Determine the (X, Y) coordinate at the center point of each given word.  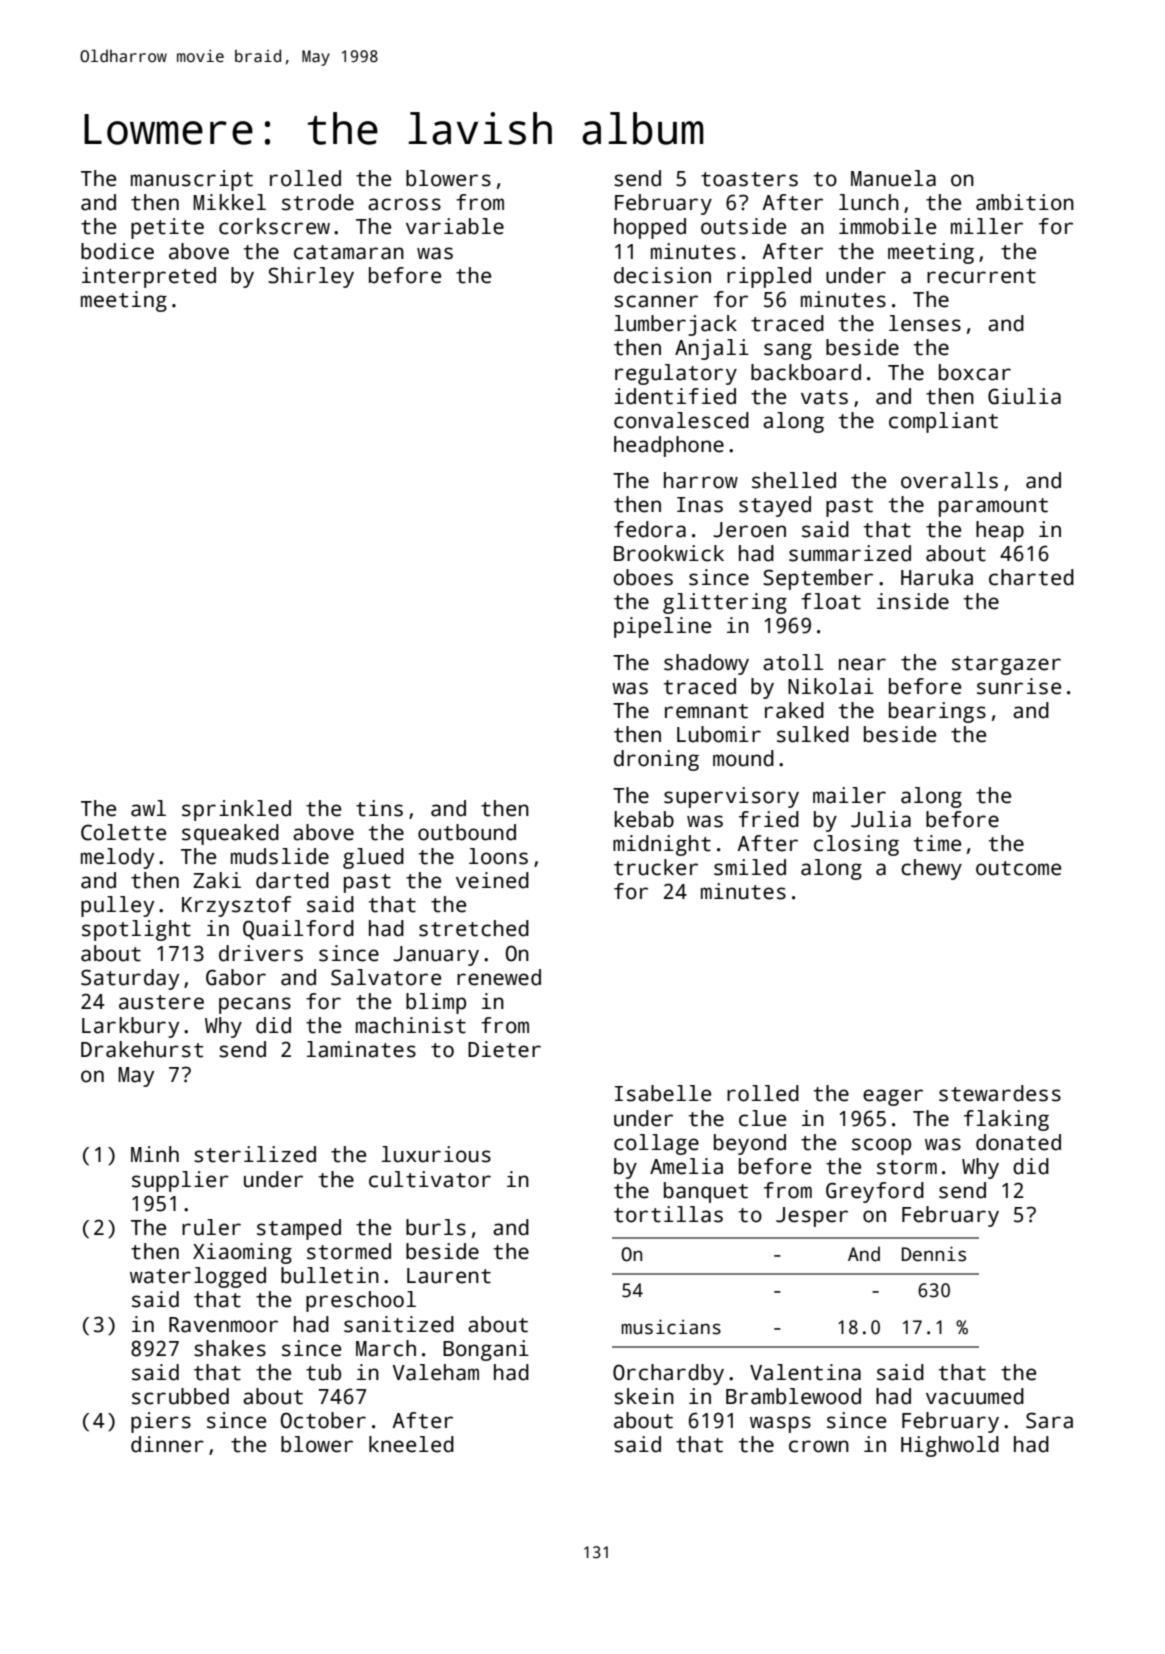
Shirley (311, 277)
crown (819, 1446)
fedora (650, 529)
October (323, 1420)
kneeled (411, 1444)
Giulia (1024, 396)
